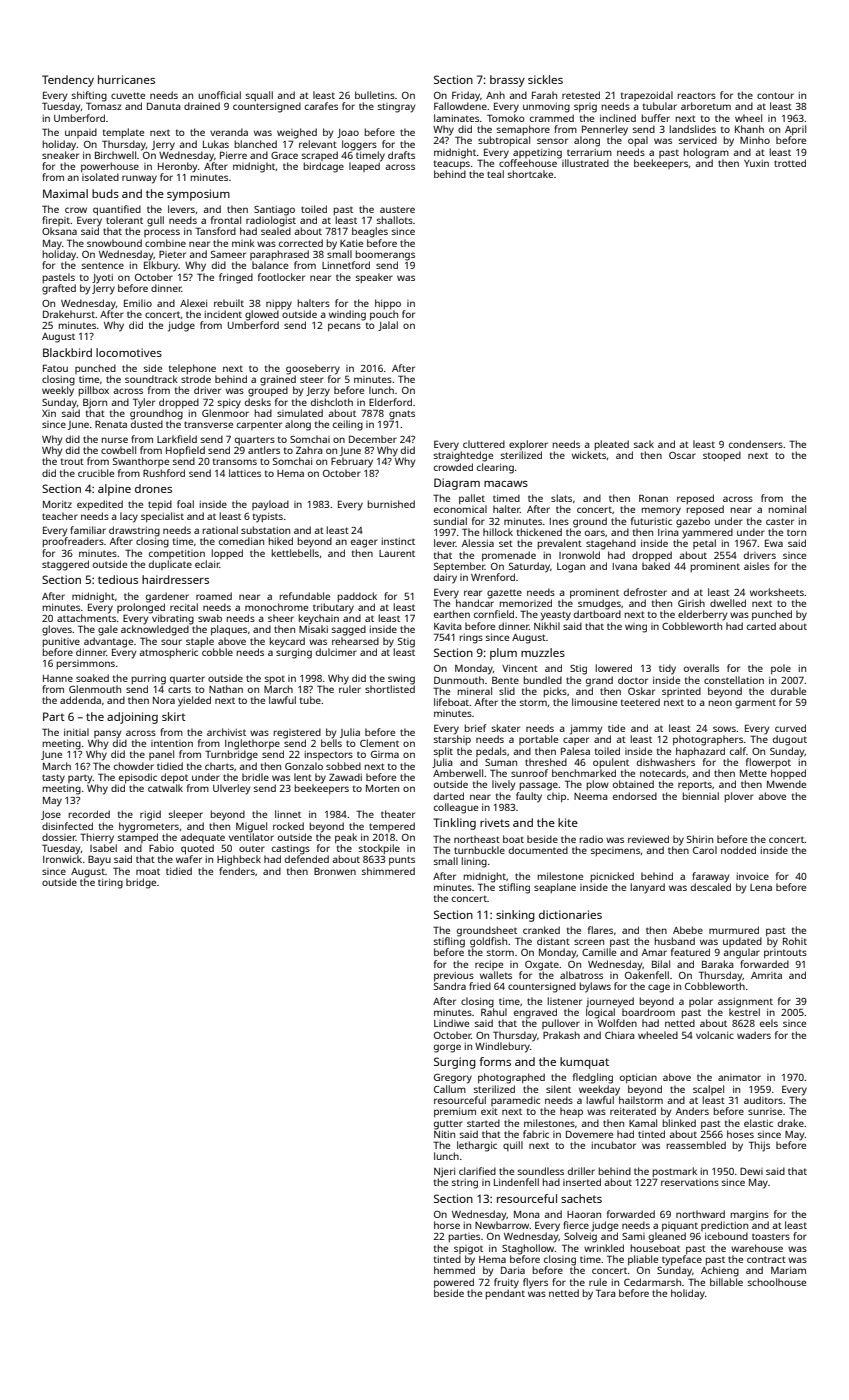  Describe the element at coordinates (606, 1293) in the screenshot. I see `Tara` at that location.
